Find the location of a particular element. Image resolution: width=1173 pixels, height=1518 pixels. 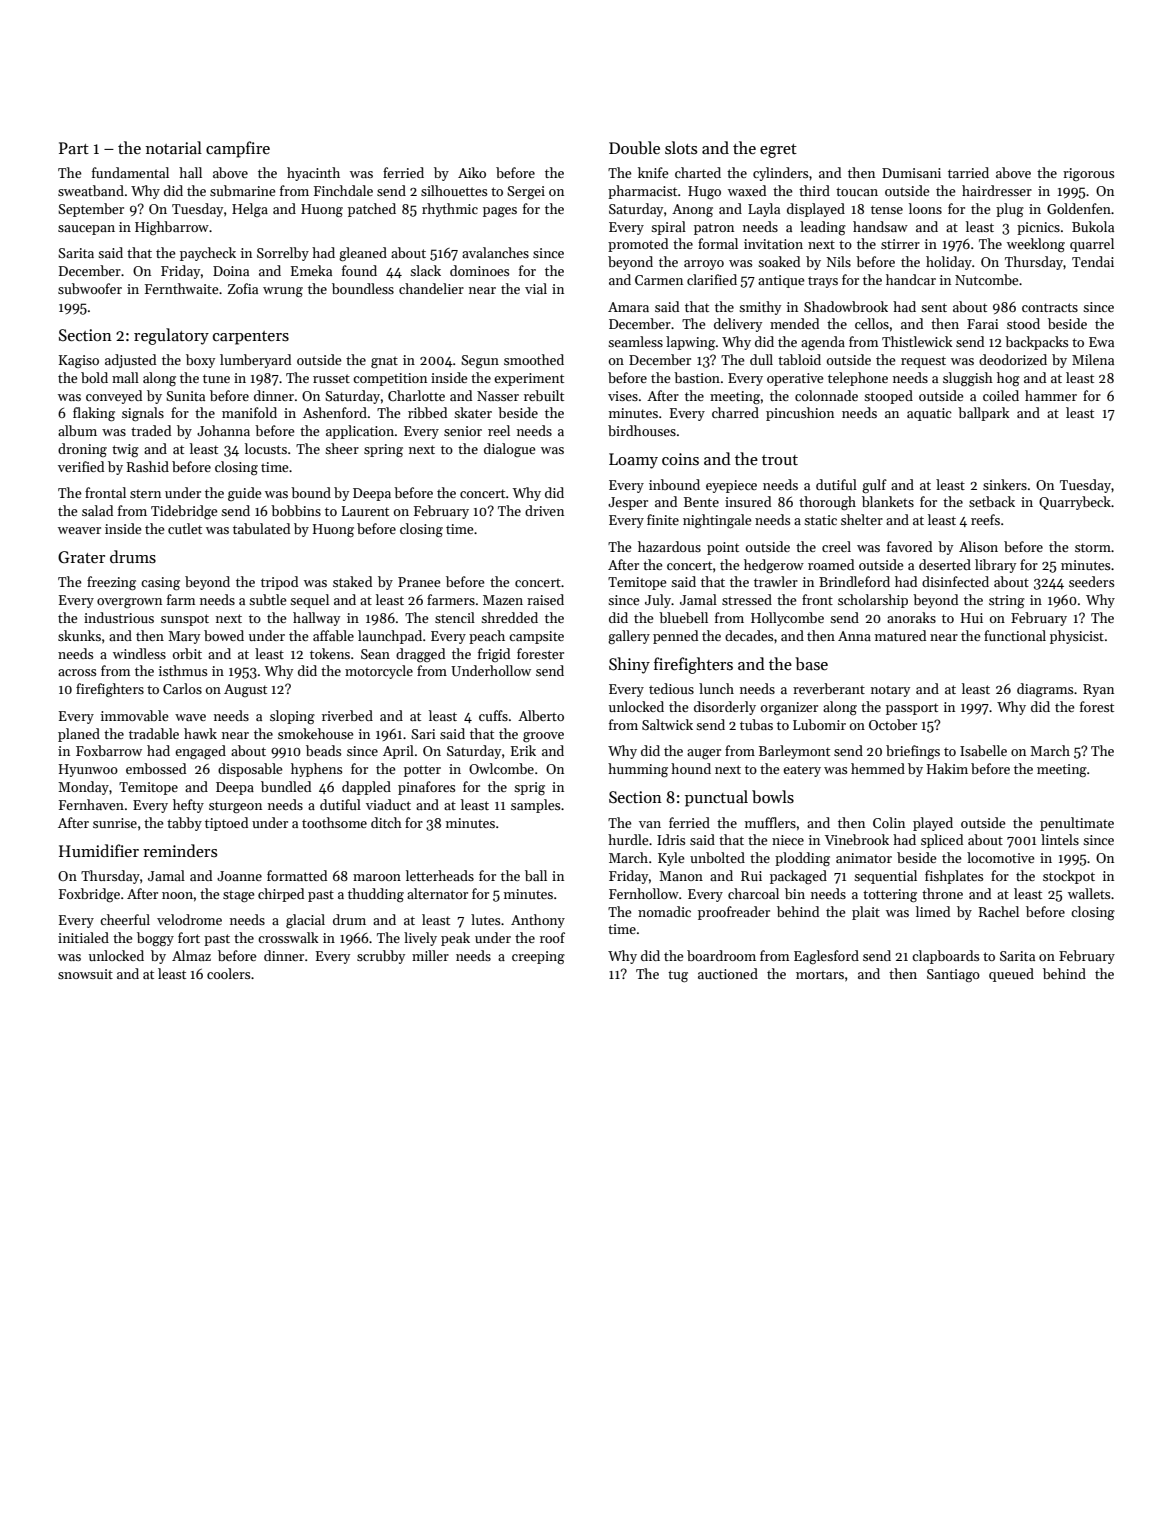

operative is located at coordinates (795, 379).
